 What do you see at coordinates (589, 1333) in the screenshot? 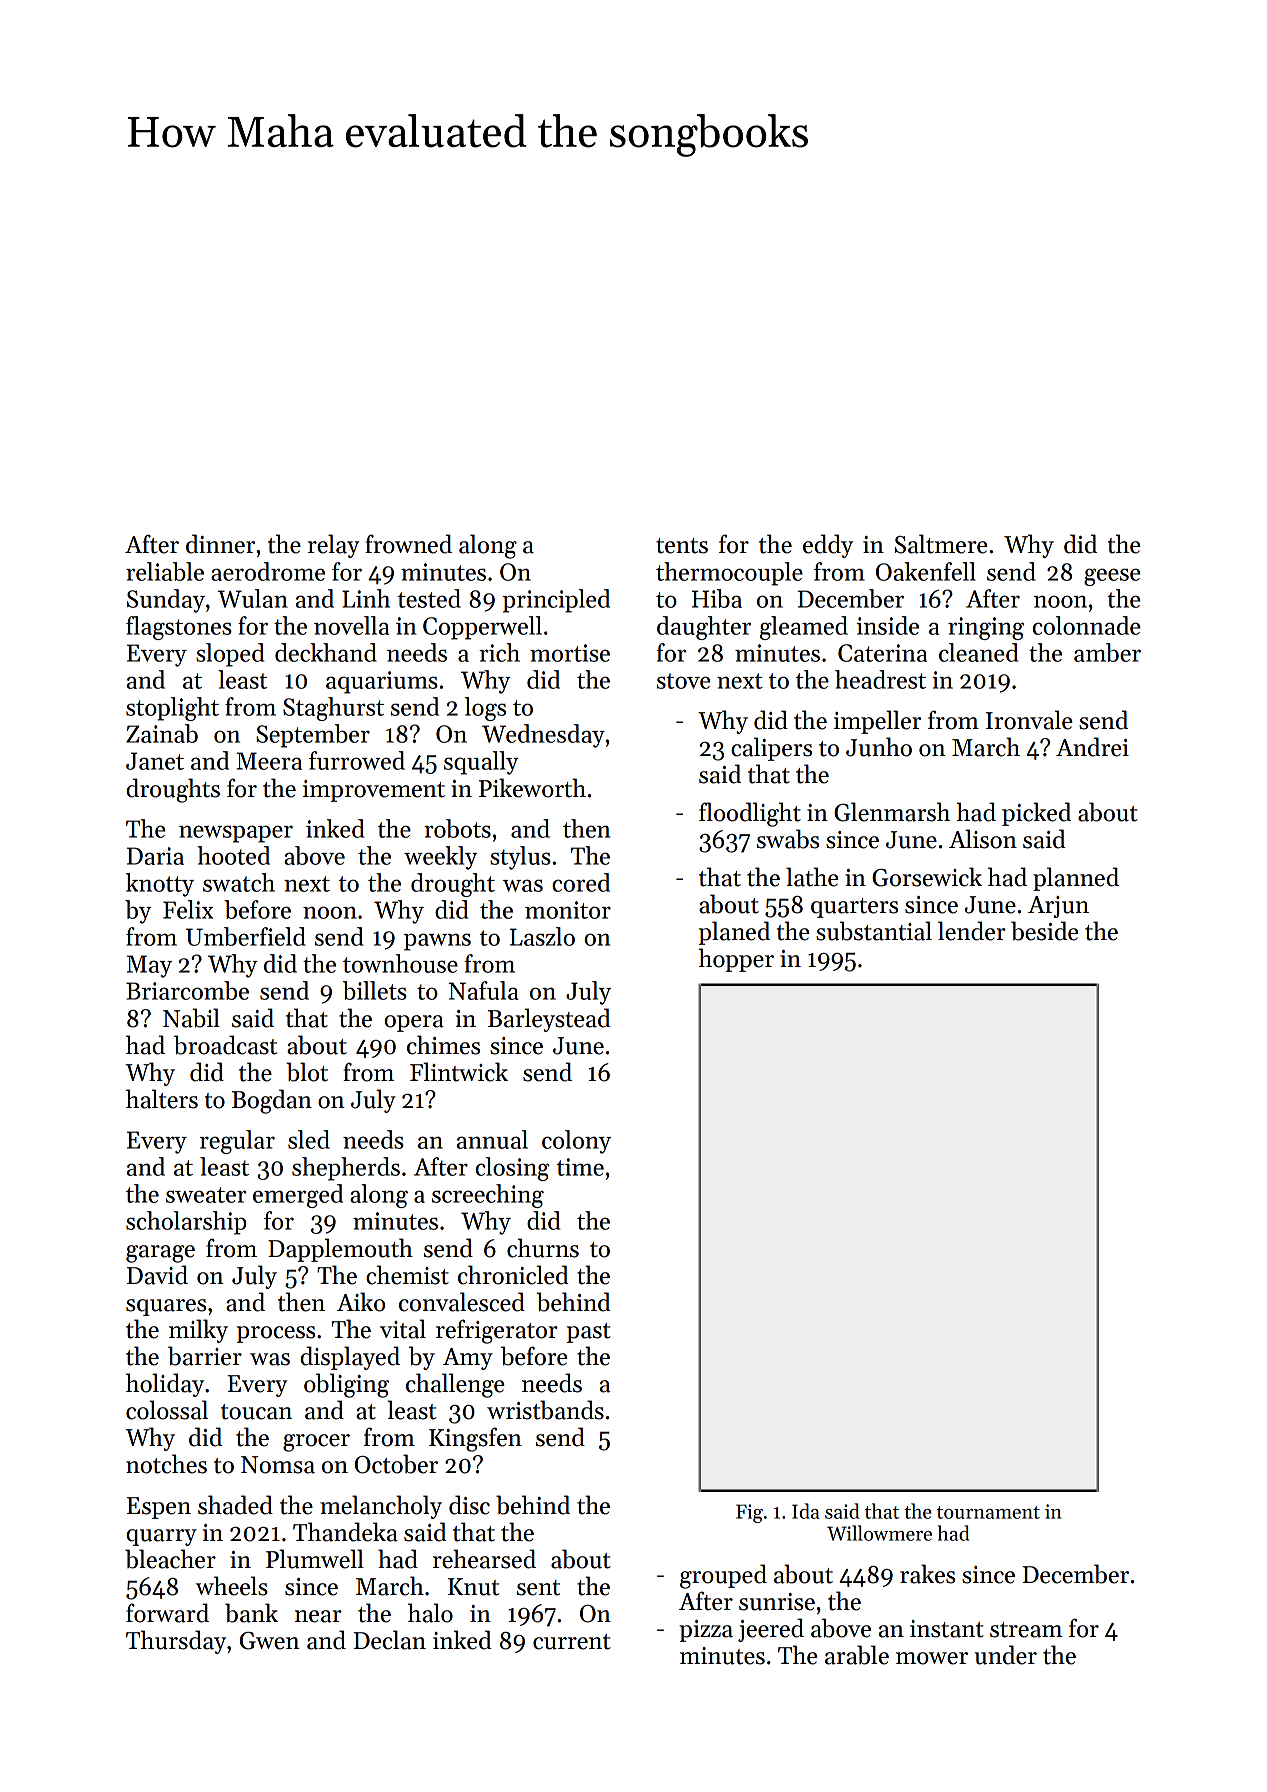
I see `past` at bounding box center [589, 1333].
